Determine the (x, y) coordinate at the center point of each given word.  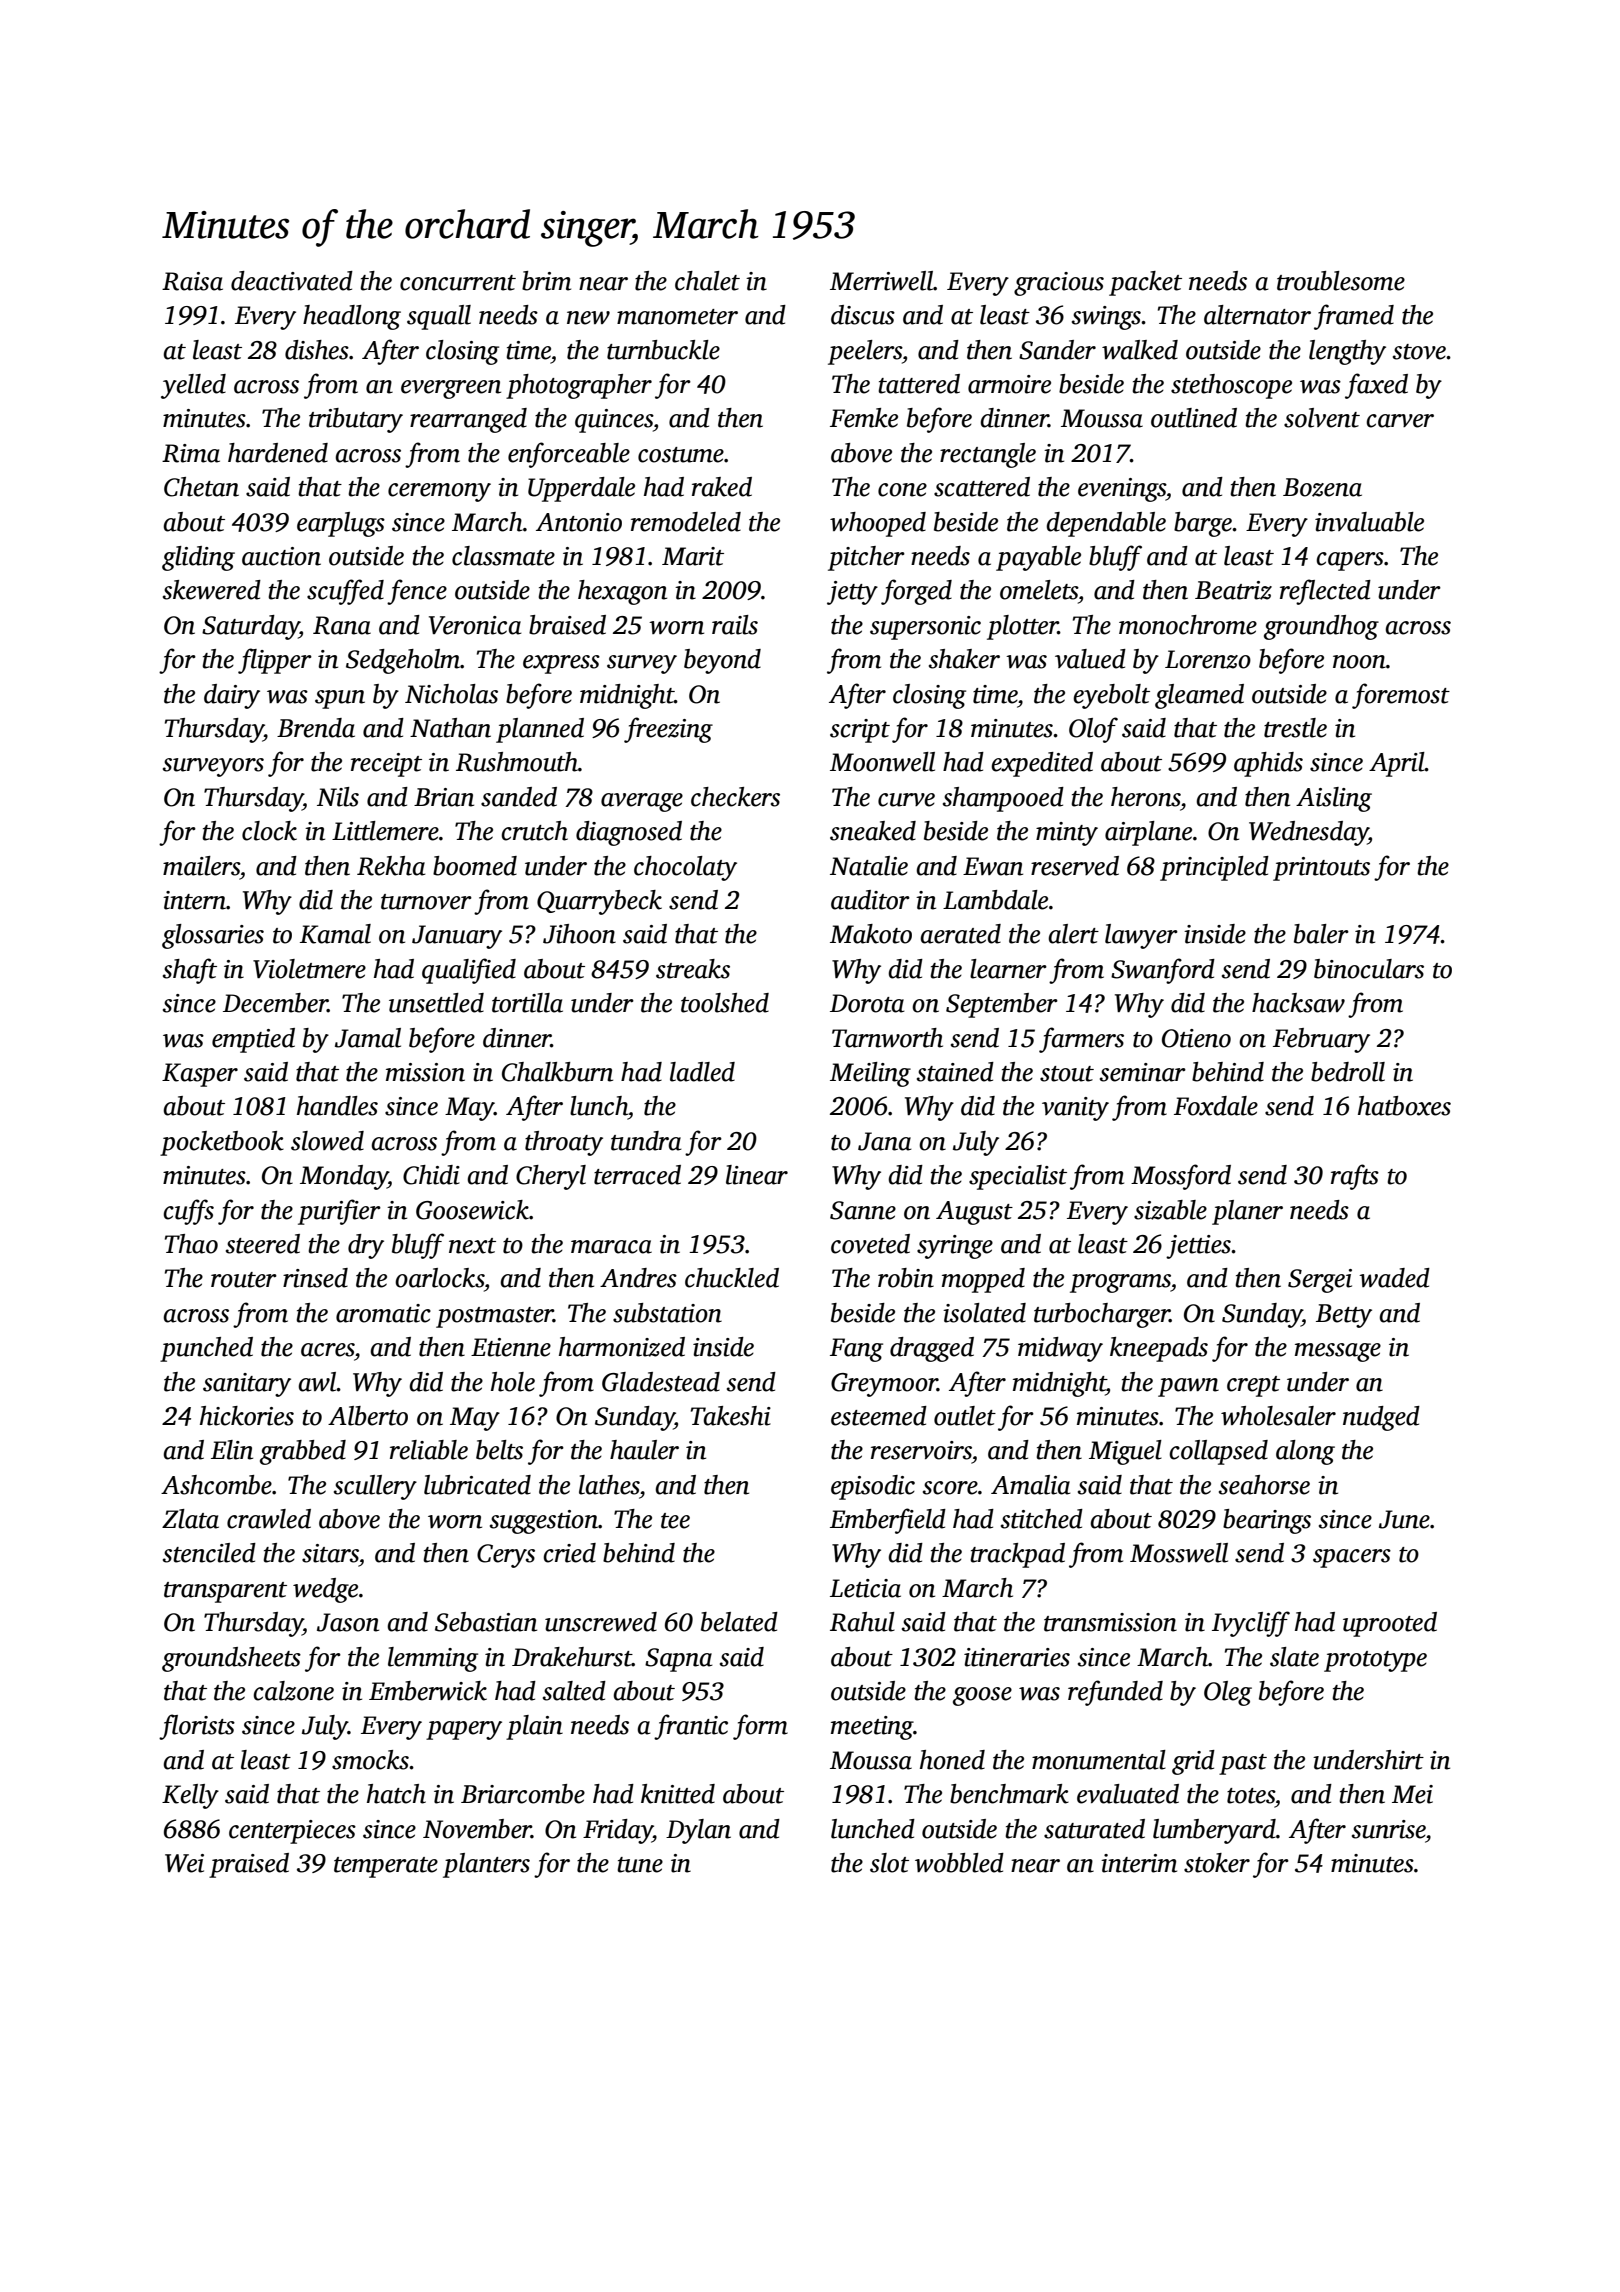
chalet (707, 281)
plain (534, 1727)
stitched (1042, 1519)
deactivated (292, 281)
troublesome (1341, 281)
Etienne (511, 1347)
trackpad (1017, 1555)
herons (1146, 797)
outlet (965, 1416)
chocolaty (685, 868)
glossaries (213, 936)
